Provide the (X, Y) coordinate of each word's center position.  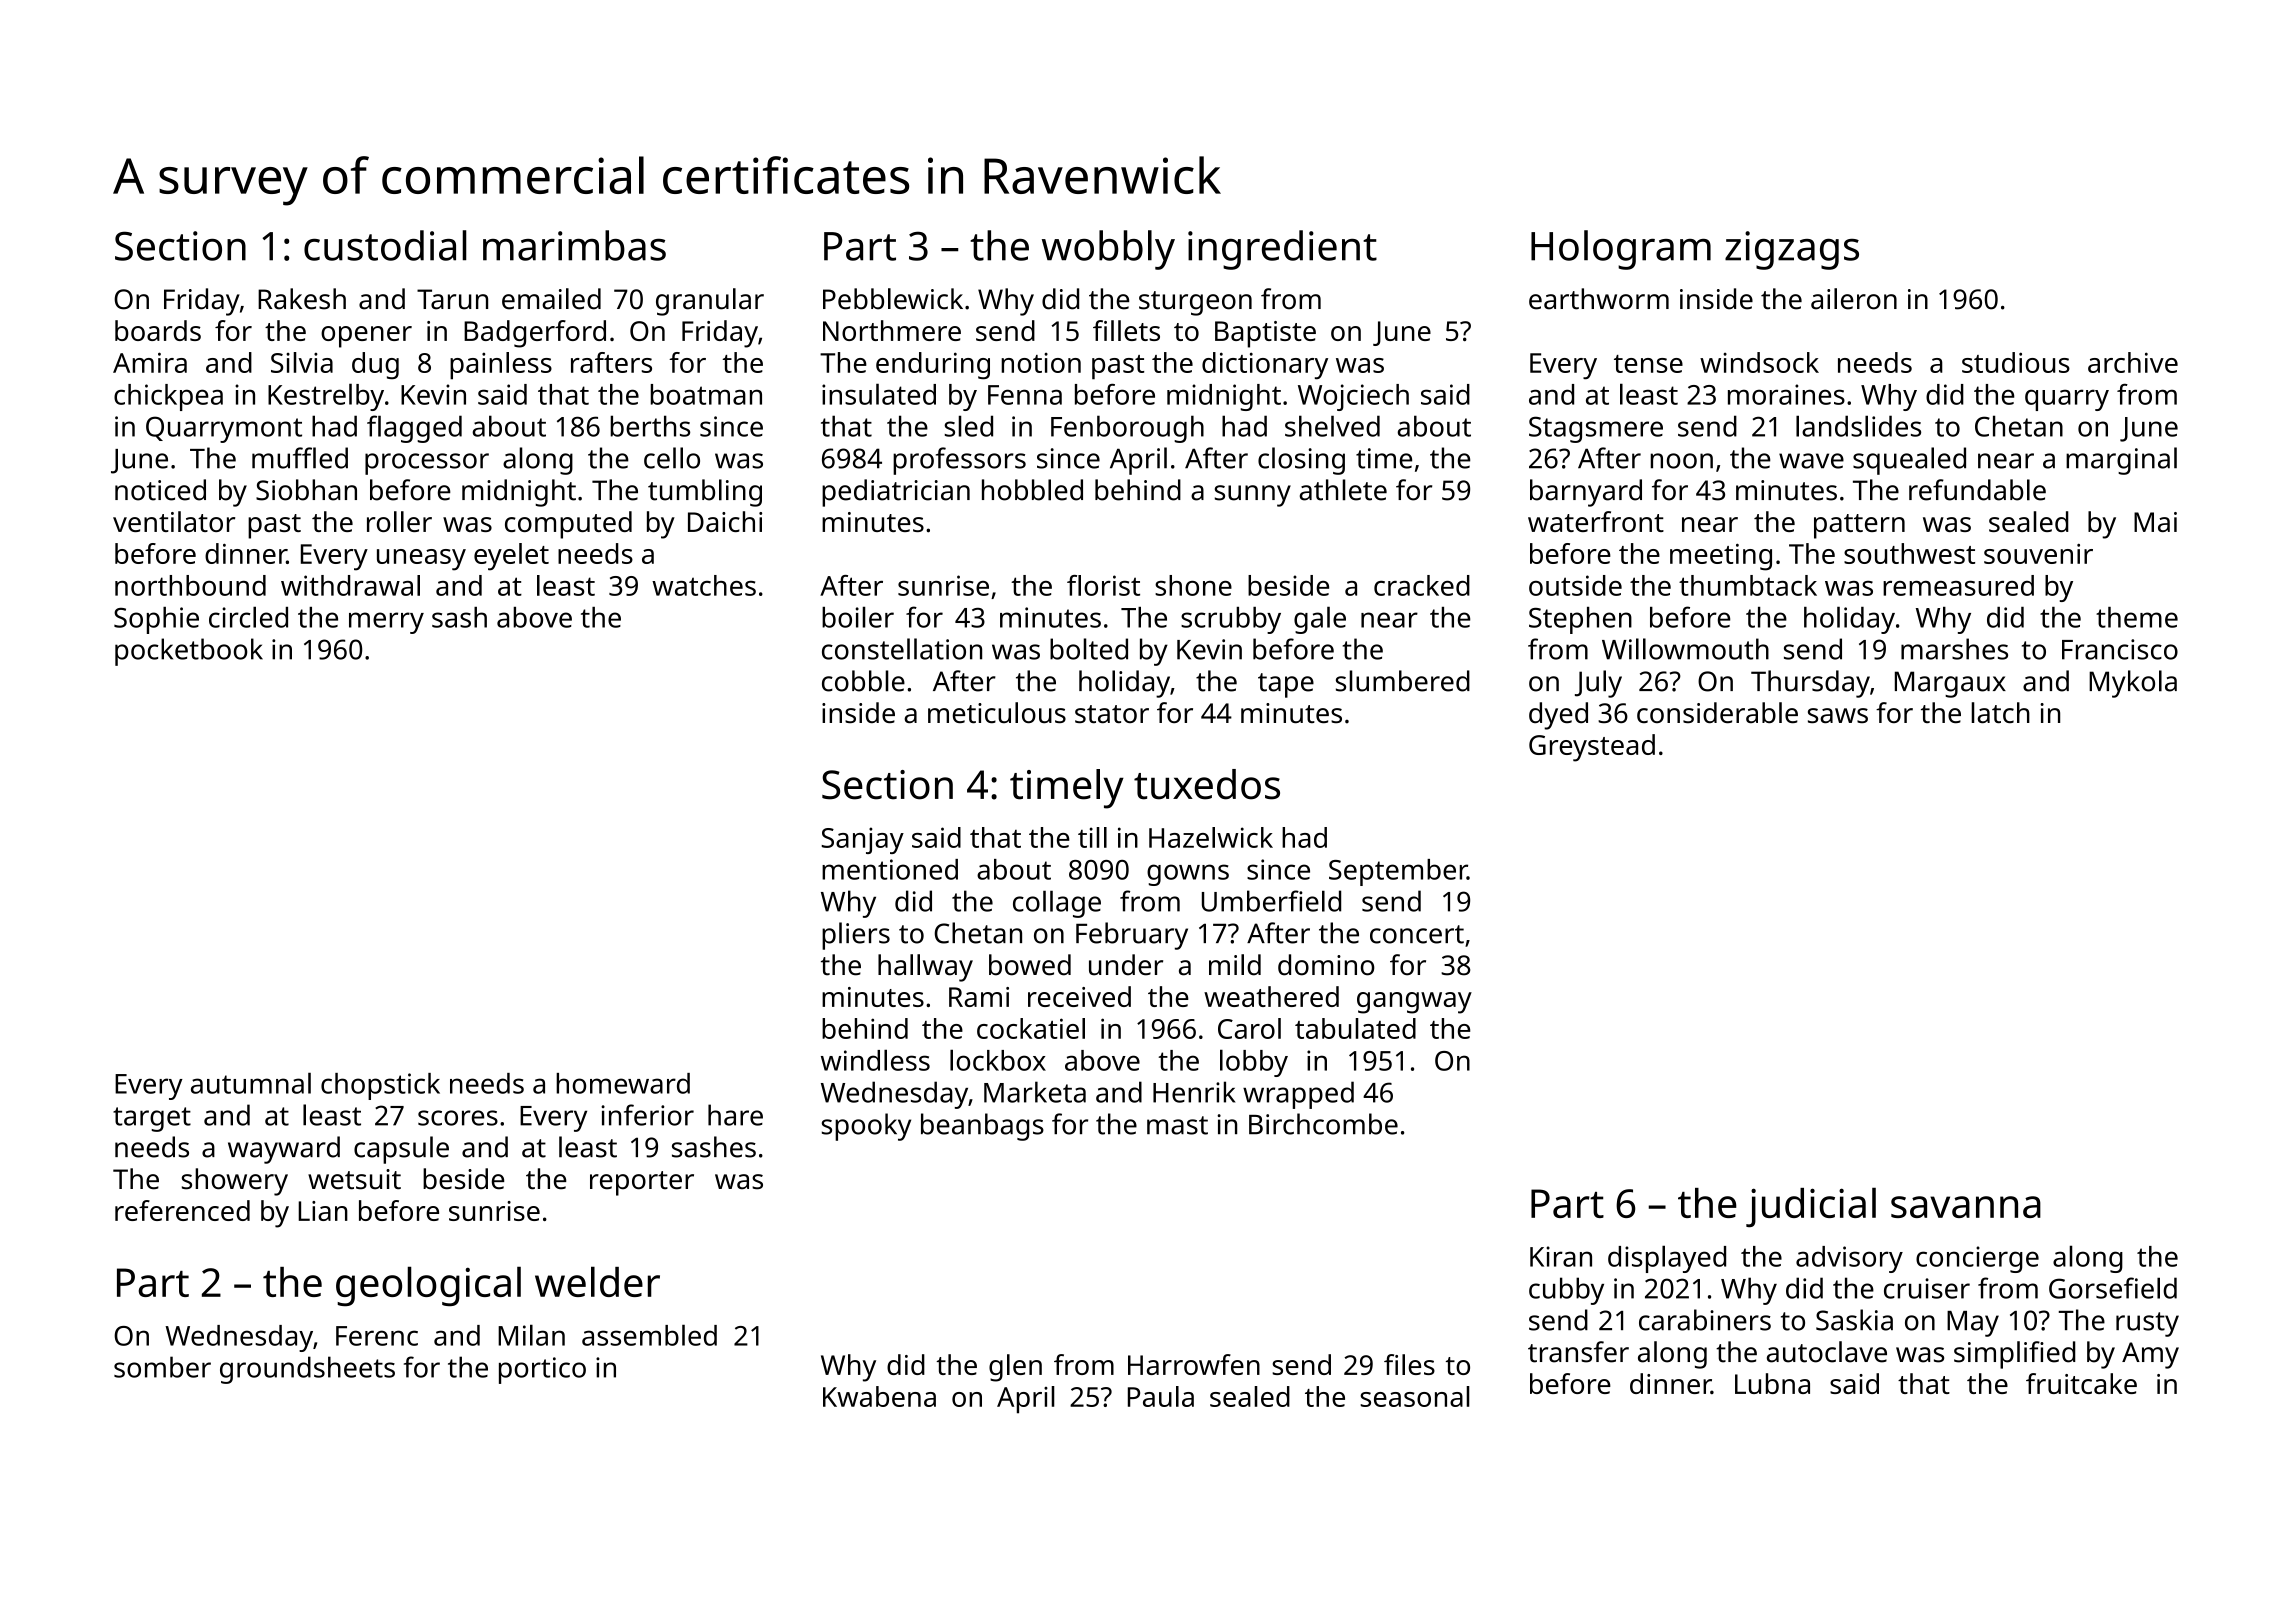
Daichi (725, 521)
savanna (1966, 1207)
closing (1301, 461)
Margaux (1950, 684)
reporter (642, 1183)
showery (235, 1182)
